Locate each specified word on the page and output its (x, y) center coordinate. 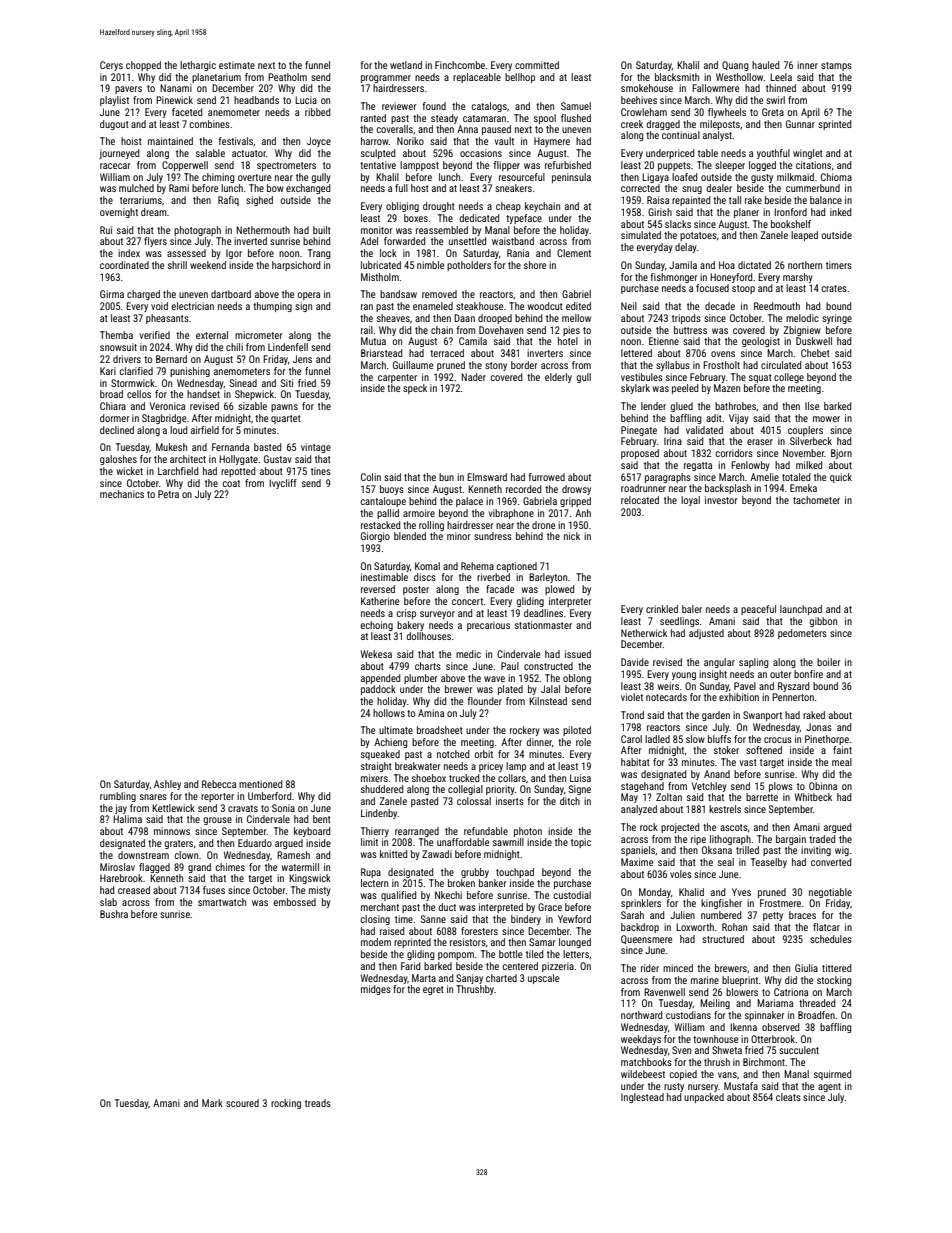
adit (714, 418)
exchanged (308, 189)
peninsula (571, 178)
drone (543, 525)
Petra (168, 494)
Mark (212, 1103)
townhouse (715, 1039)
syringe (837, 319)
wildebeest (643, 1074)
